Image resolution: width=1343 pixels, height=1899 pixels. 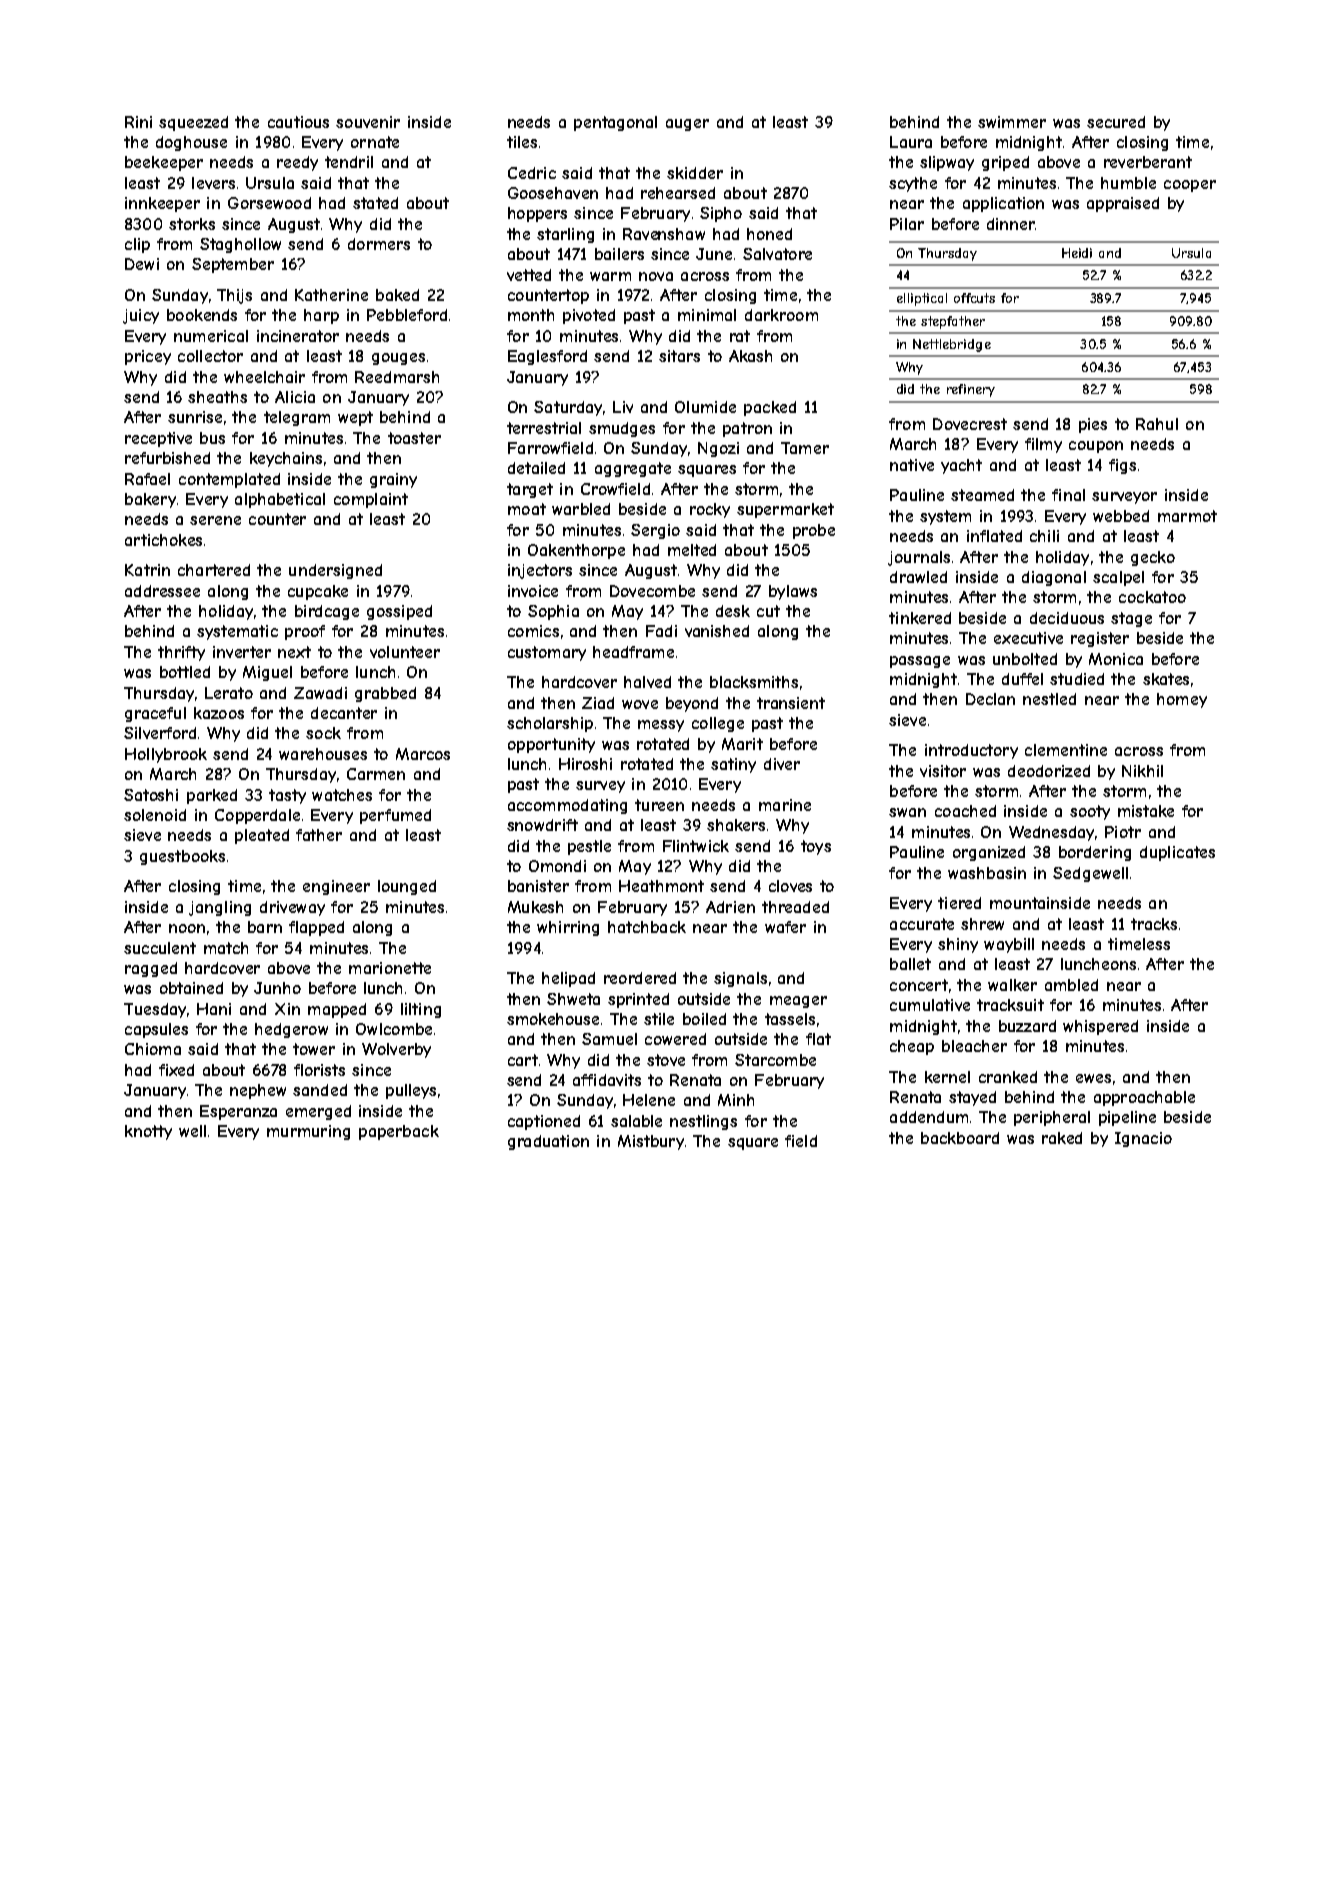 What do you see at coordinates (193, 123) in the page?
I see `squeezed` at bounding box center [193, 123].
